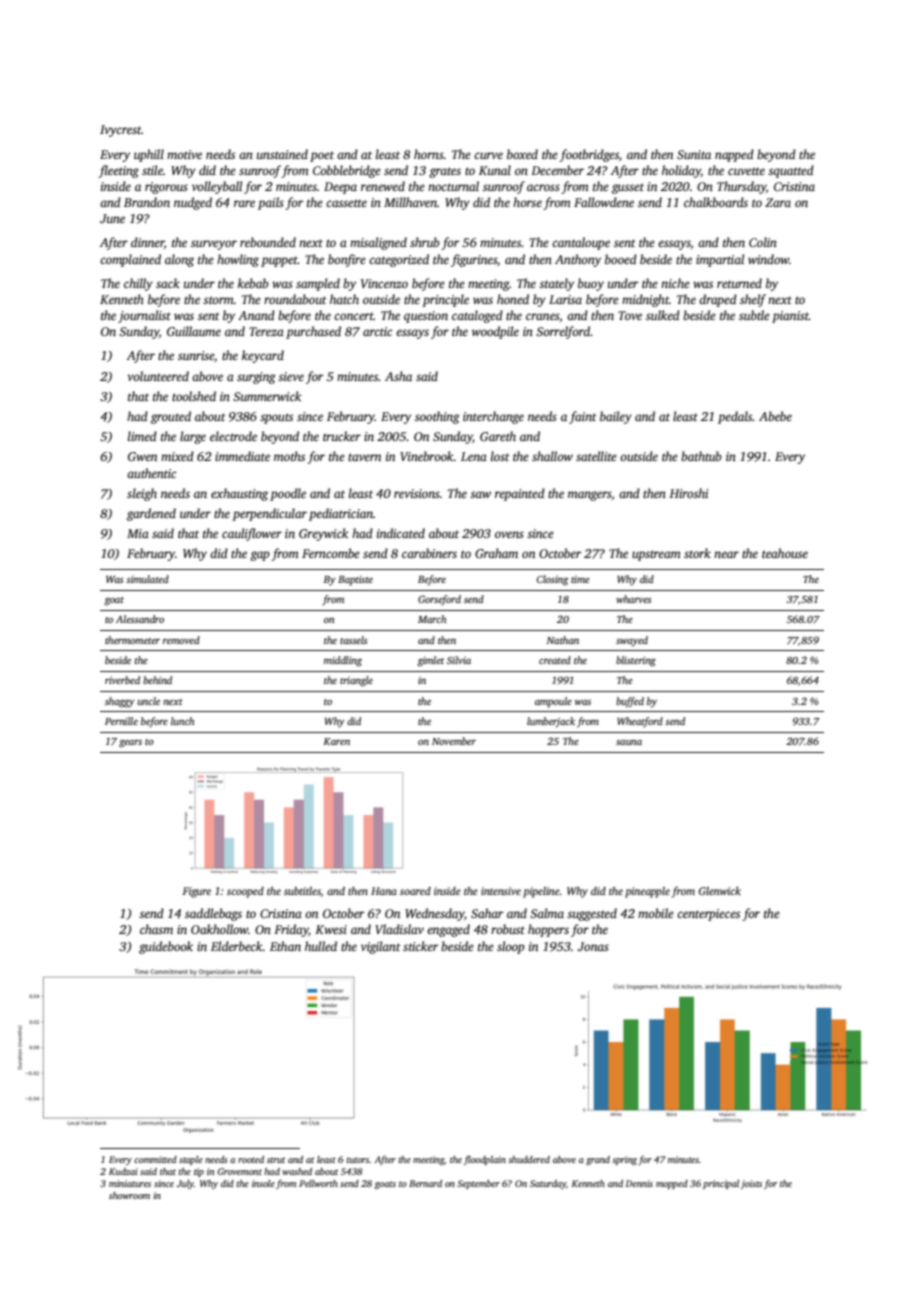  Describe the element at coordinates (785, 553) in the image. I see `teahouse` at that location.
